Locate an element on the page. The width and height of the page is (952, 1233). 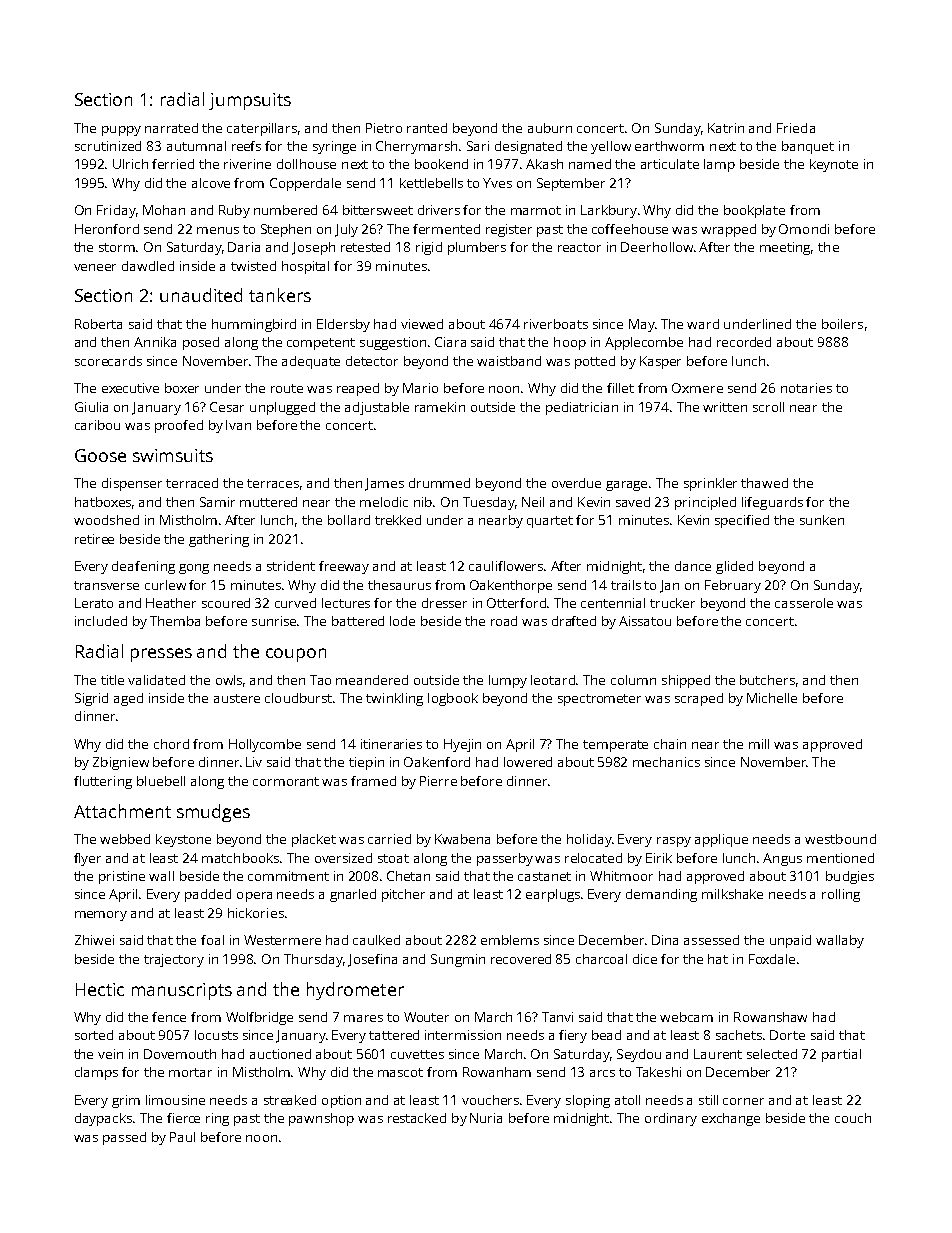
thawed is located at coordinates (764, 483).
